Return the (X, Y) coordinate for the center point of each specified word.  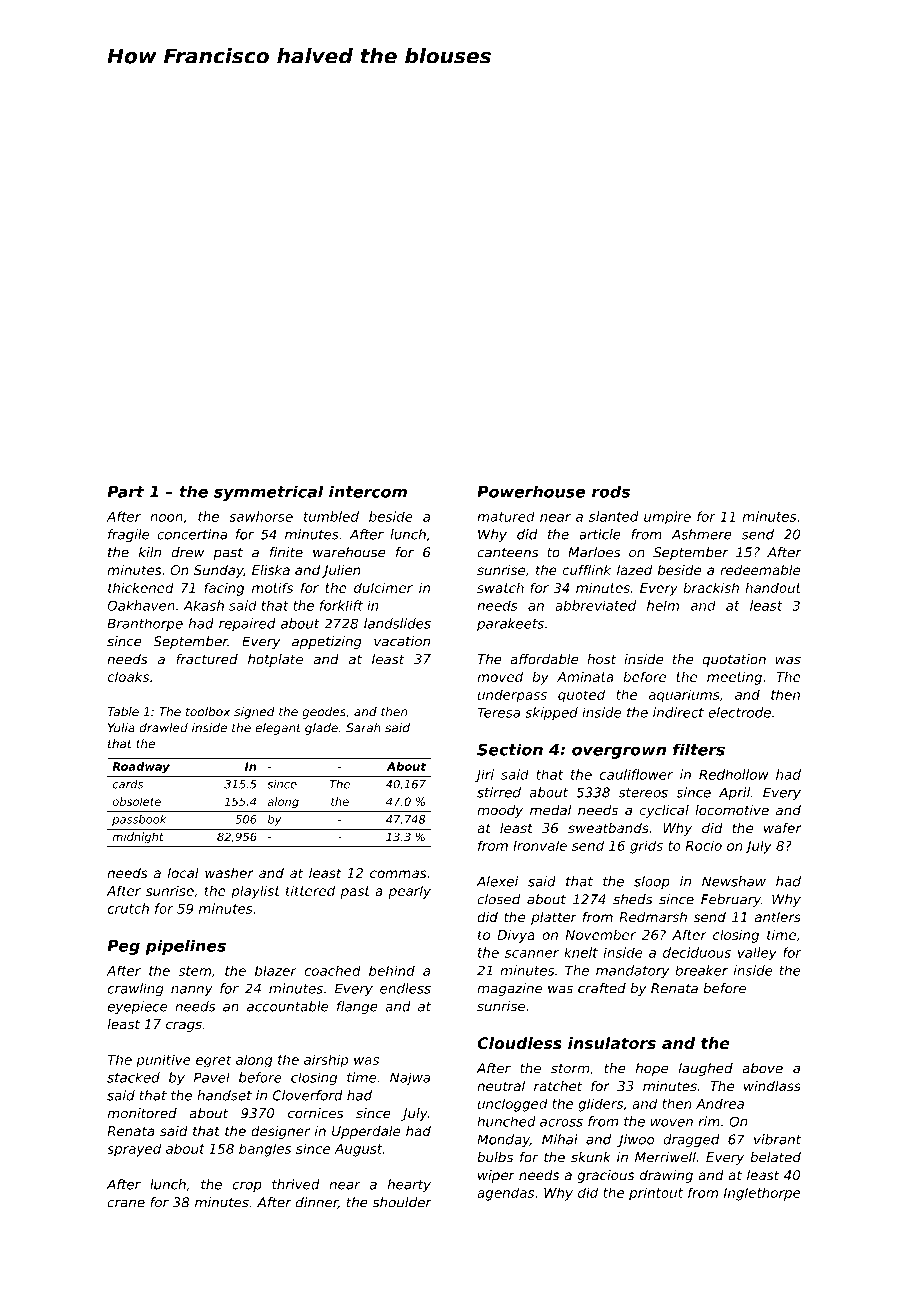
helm (663, 605)
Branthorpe (145, 624)
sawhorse (261, 516)
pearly (410, 892)
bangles (265, 1150)
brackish (711, 587)
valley (757, 954)
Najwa (410, 1078)
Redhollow (734, 774)
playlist (255, 892)
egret (214, 1061)
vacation (402, 641)
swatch (500, 588)
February (731, 900)
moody (500, 811)
